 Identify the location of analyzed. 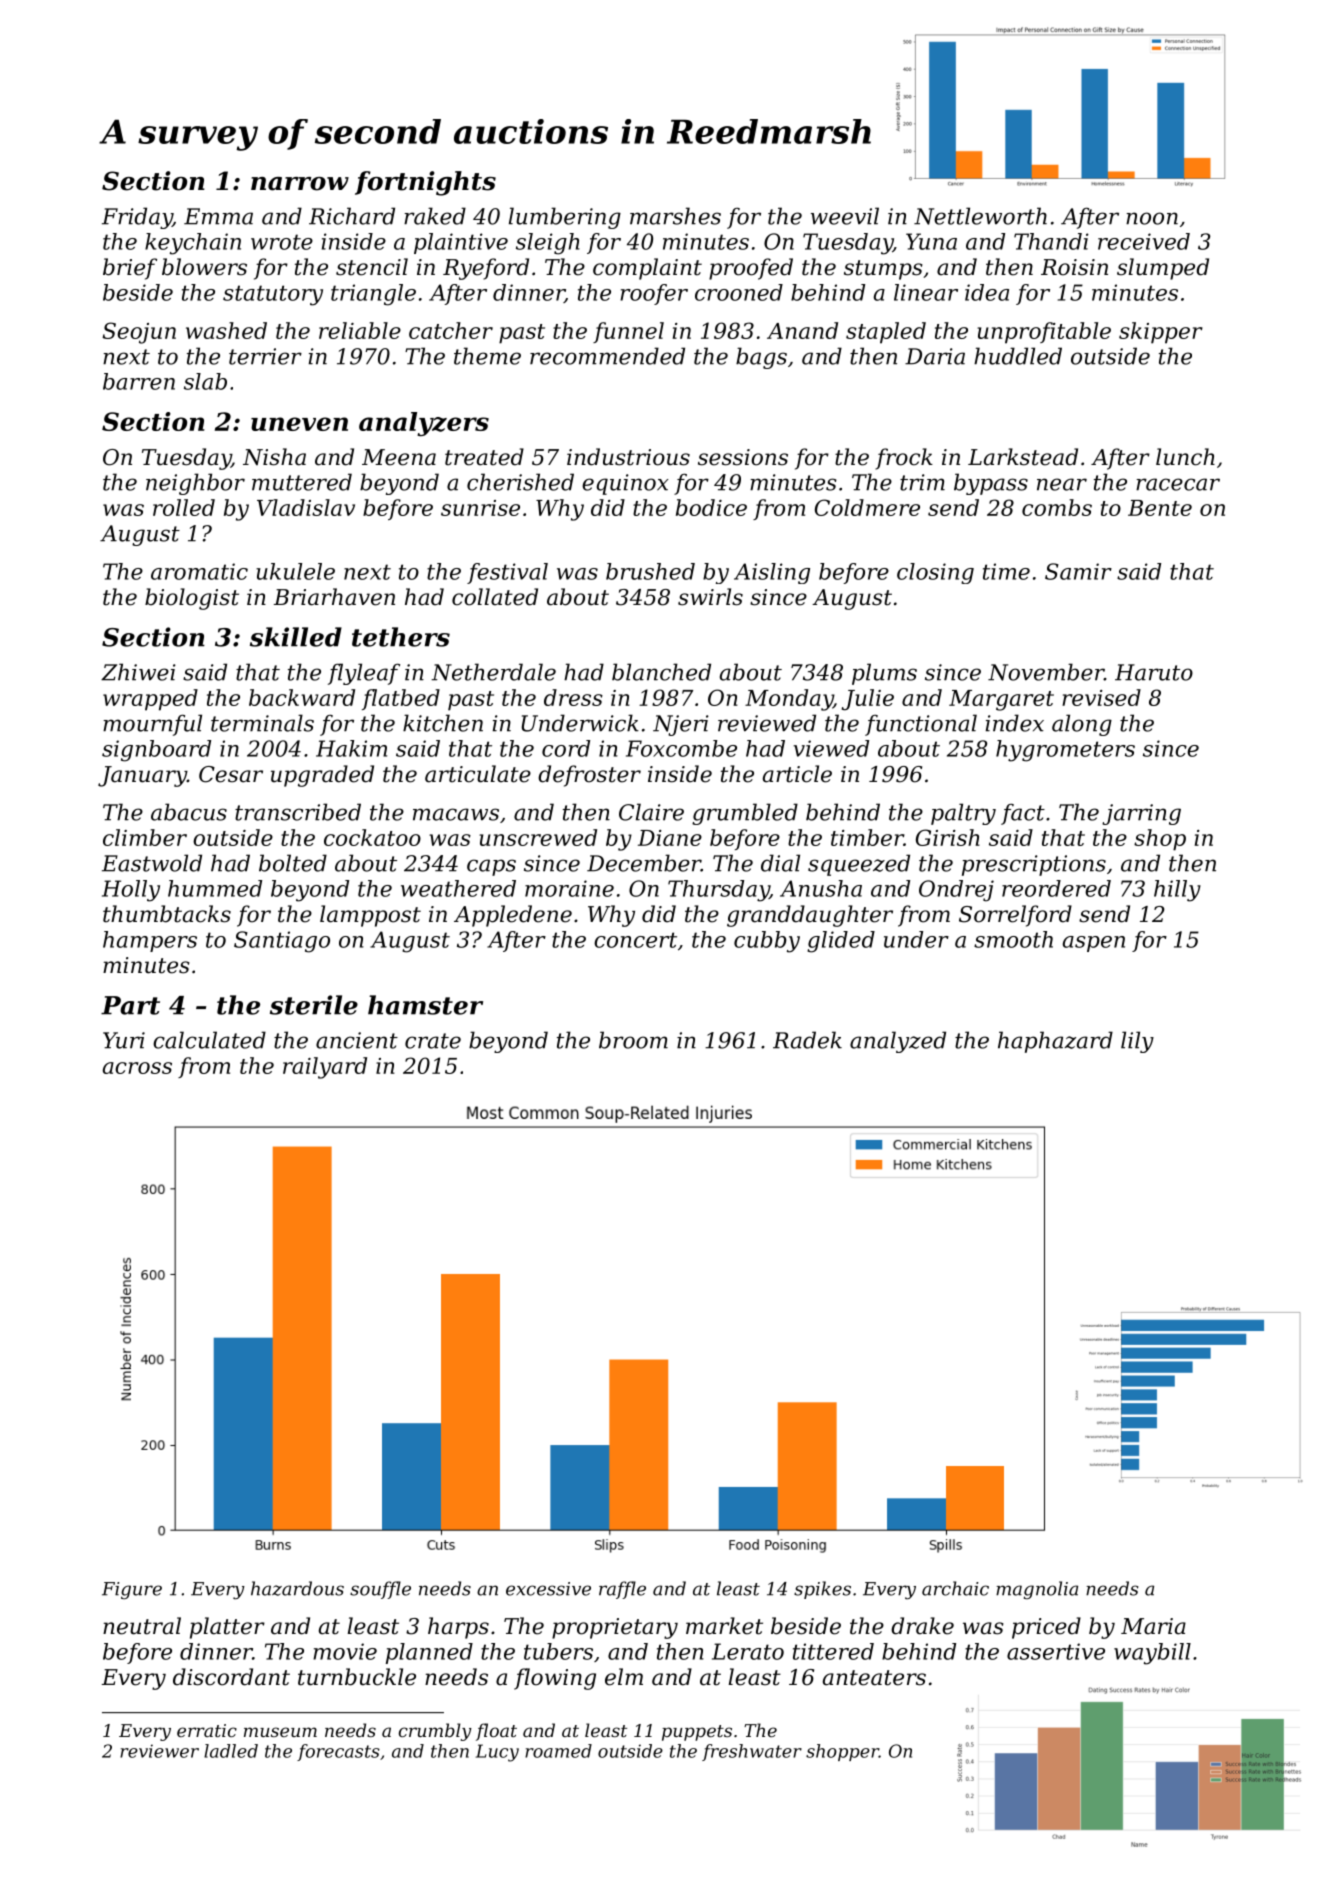
(898, 1042).
